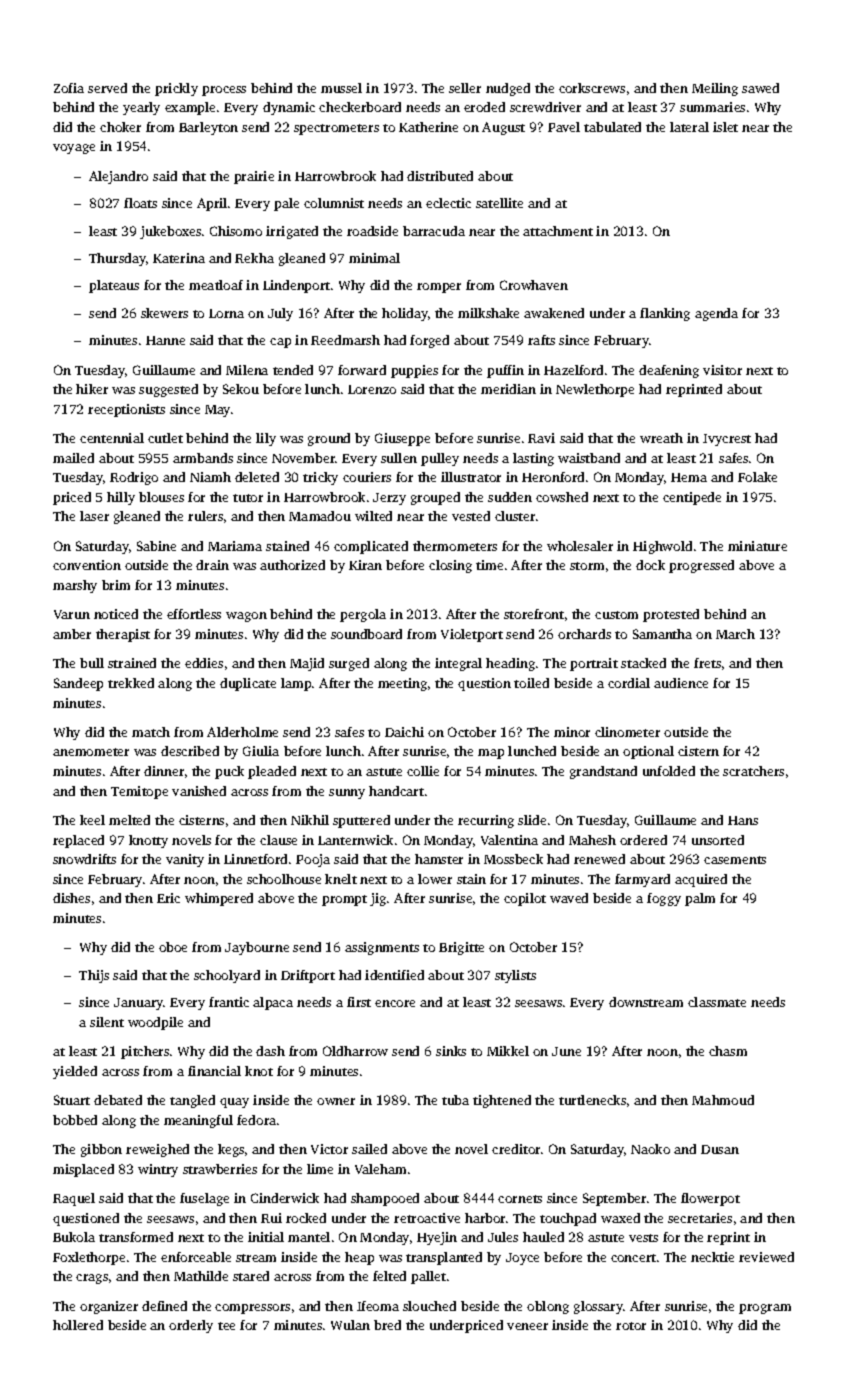 This document has width=849, height=1400. Describe the element at coordinates (753, 771) in the document. I see `scratchers` at that location.
